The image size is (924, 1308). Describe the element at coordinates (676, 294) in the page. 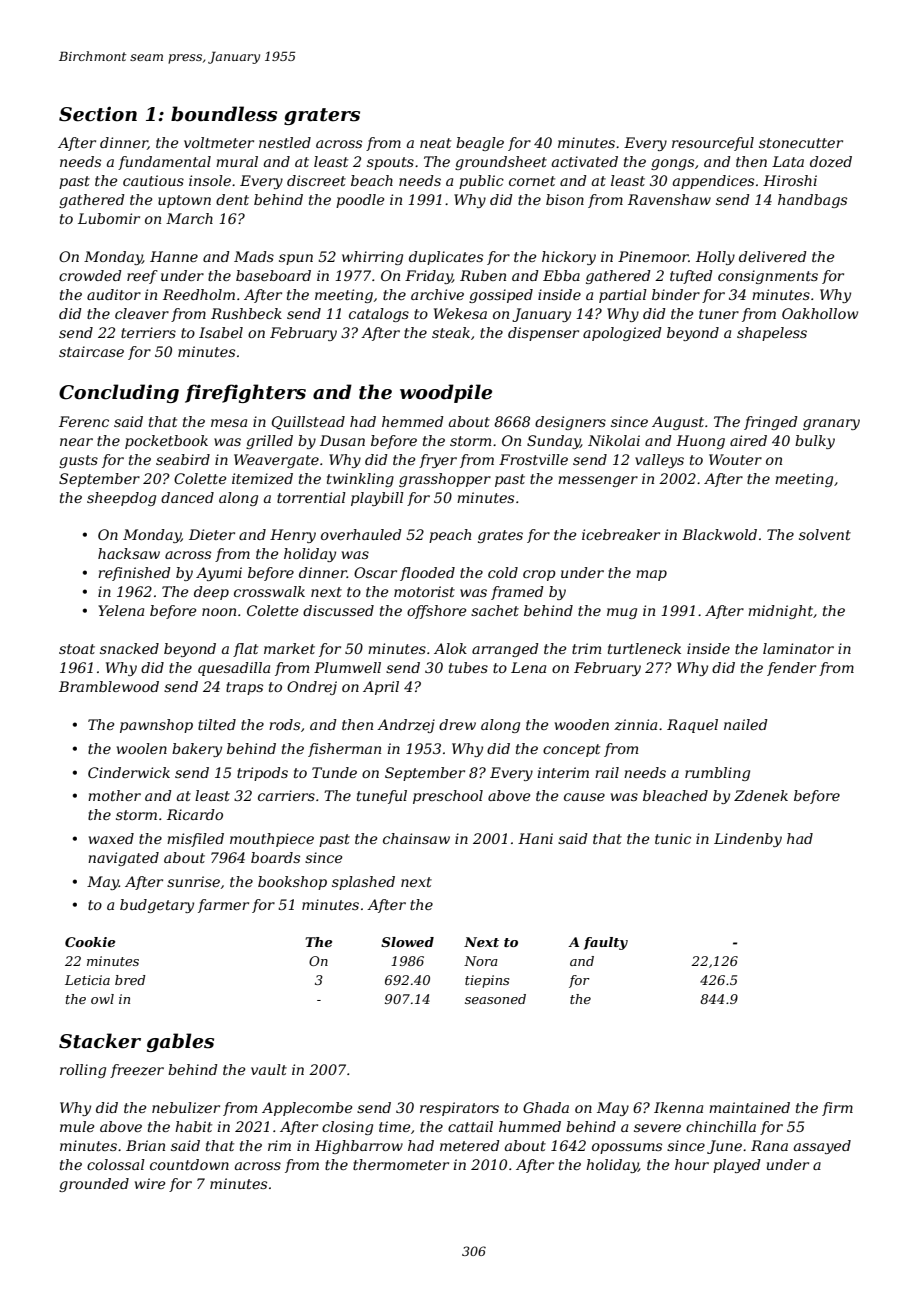

I see `binder` at that location.
